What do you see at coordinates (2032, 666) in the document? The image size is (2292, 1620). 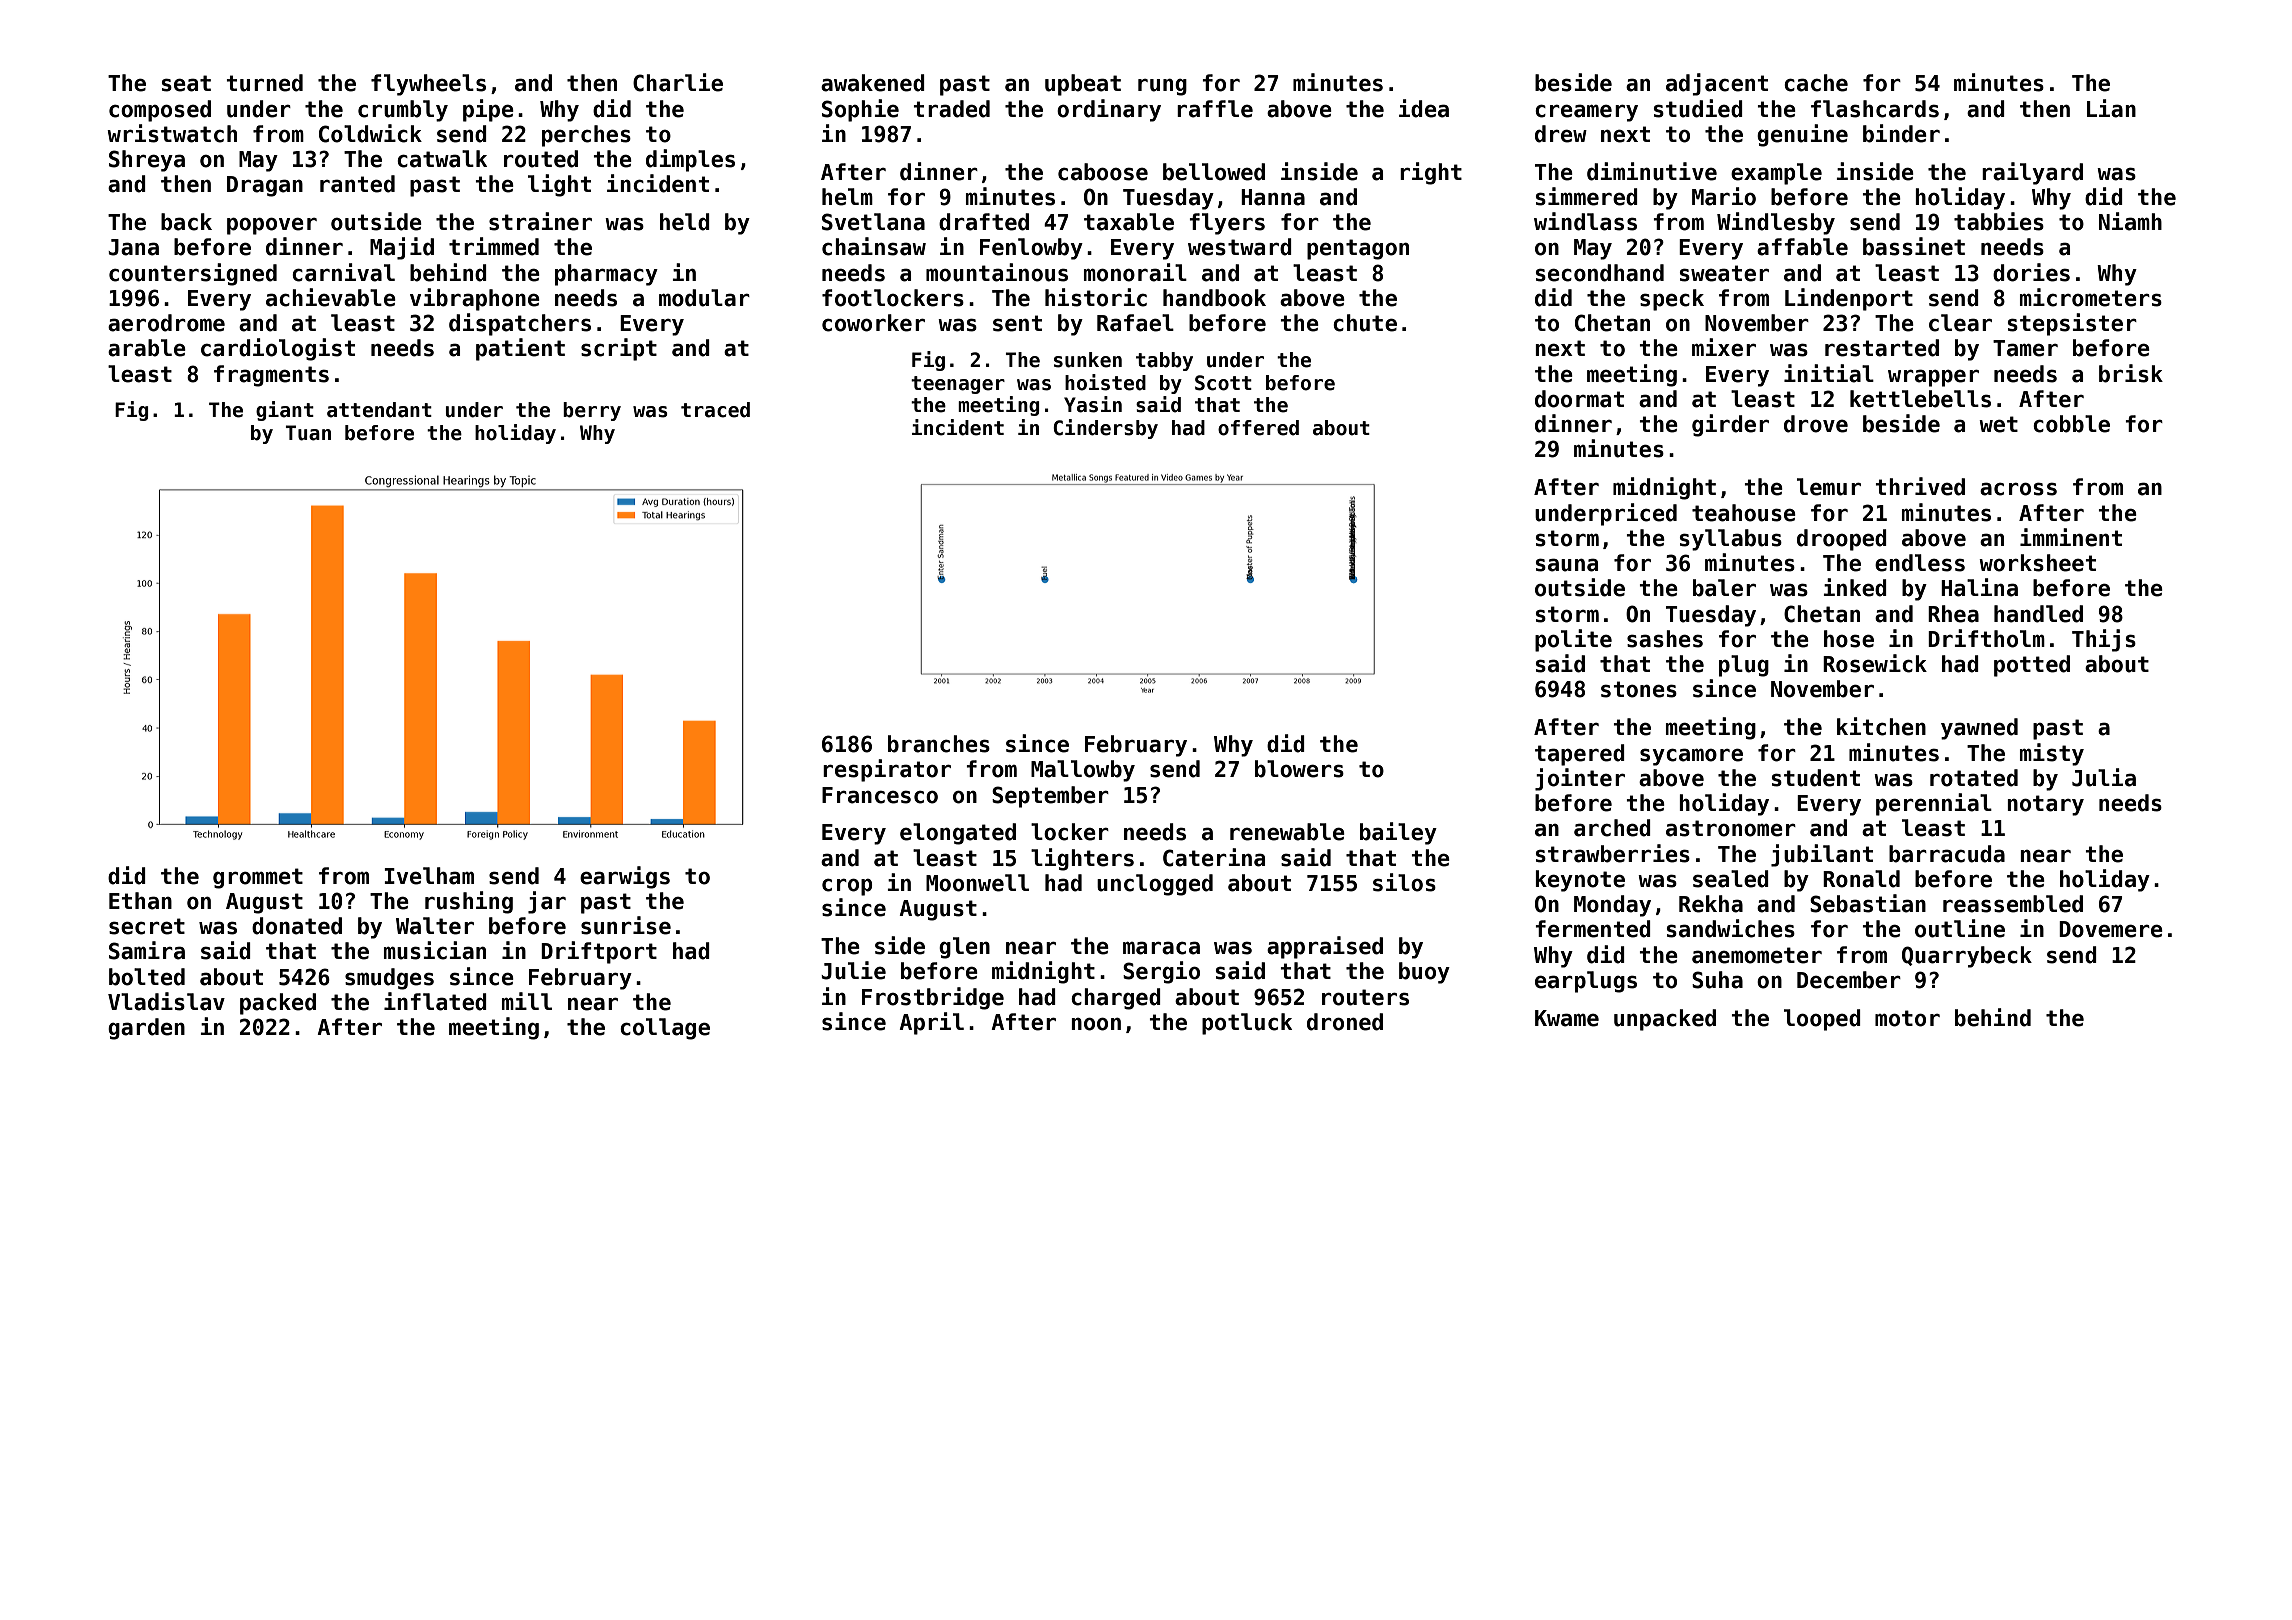 I see `potted` at bounding box center [2032, 666].
